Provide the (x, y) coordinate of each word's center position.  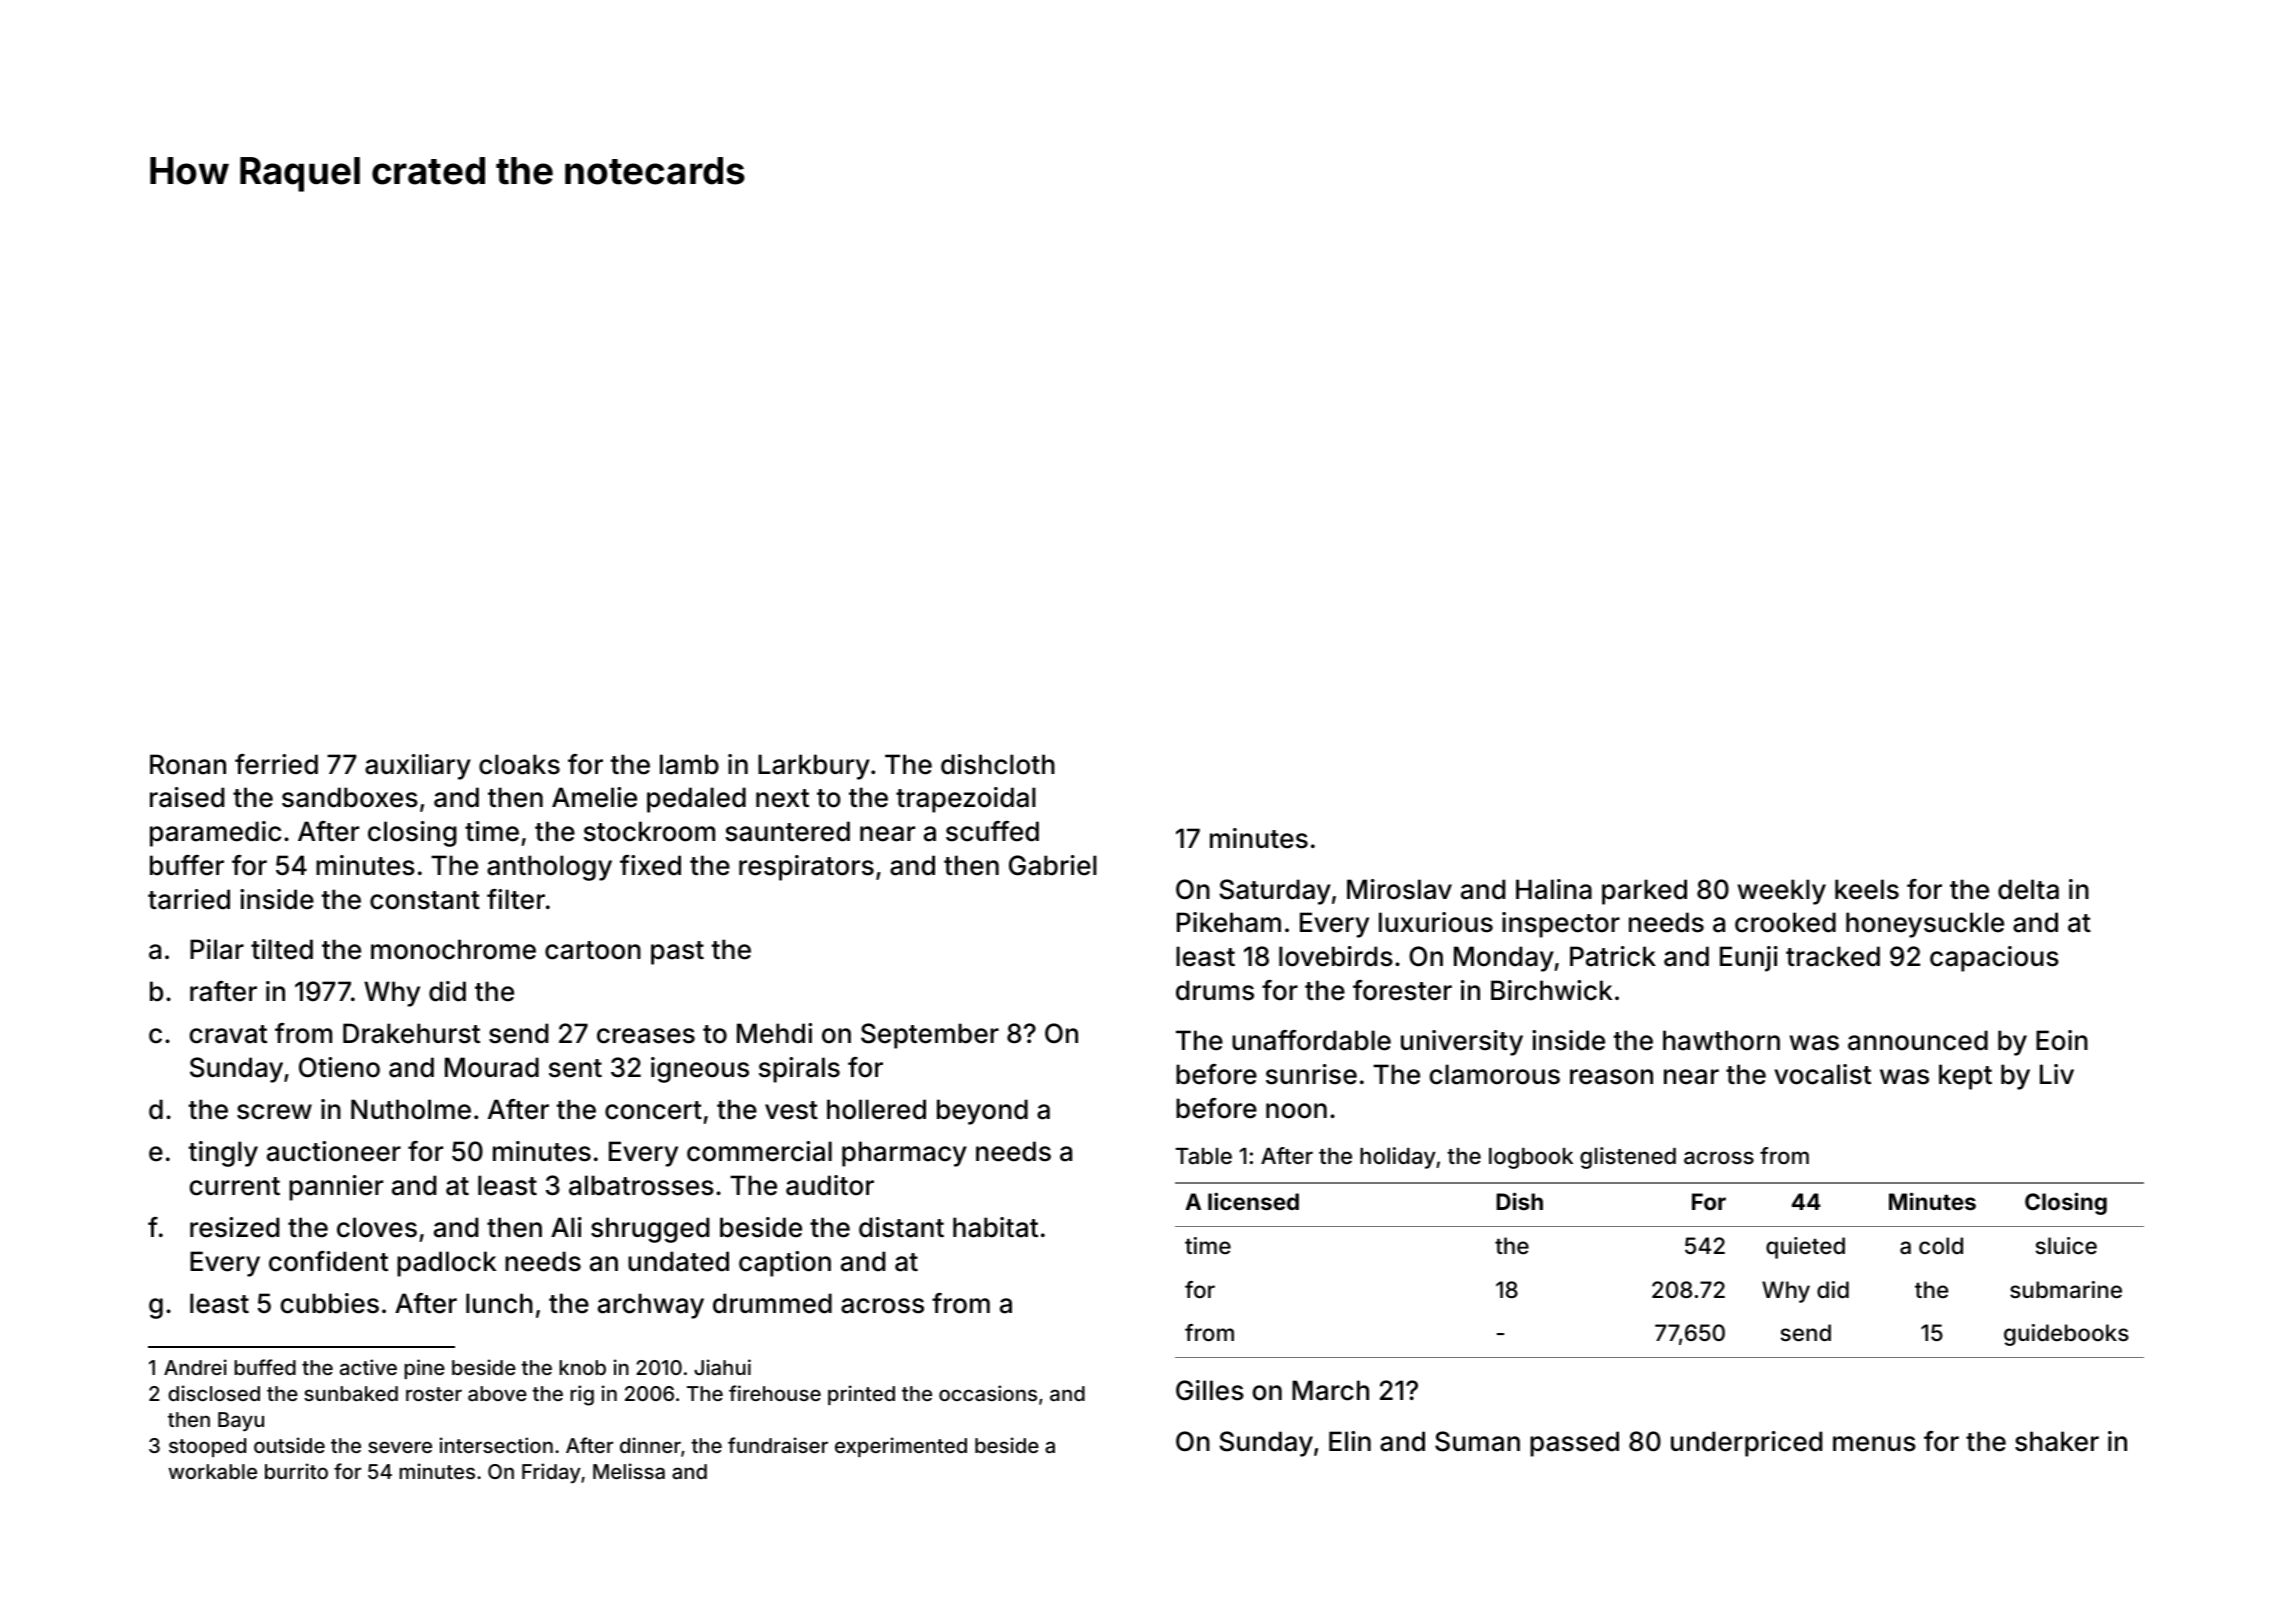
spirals (799, 1070)
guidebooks (2066, 1335)
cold (1941, 1246)
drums (1215, 990)
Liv (2057, 1074)
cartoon (593, 950)
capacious (1994, 959)
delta (2028, 889)
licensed (1253, 1201)
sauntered (787, 831)
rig (582, 1395)
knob (582, 1367)
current (235, 1186)
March (1330, 1390)
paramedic (215, 834)
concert (653, 1110)
